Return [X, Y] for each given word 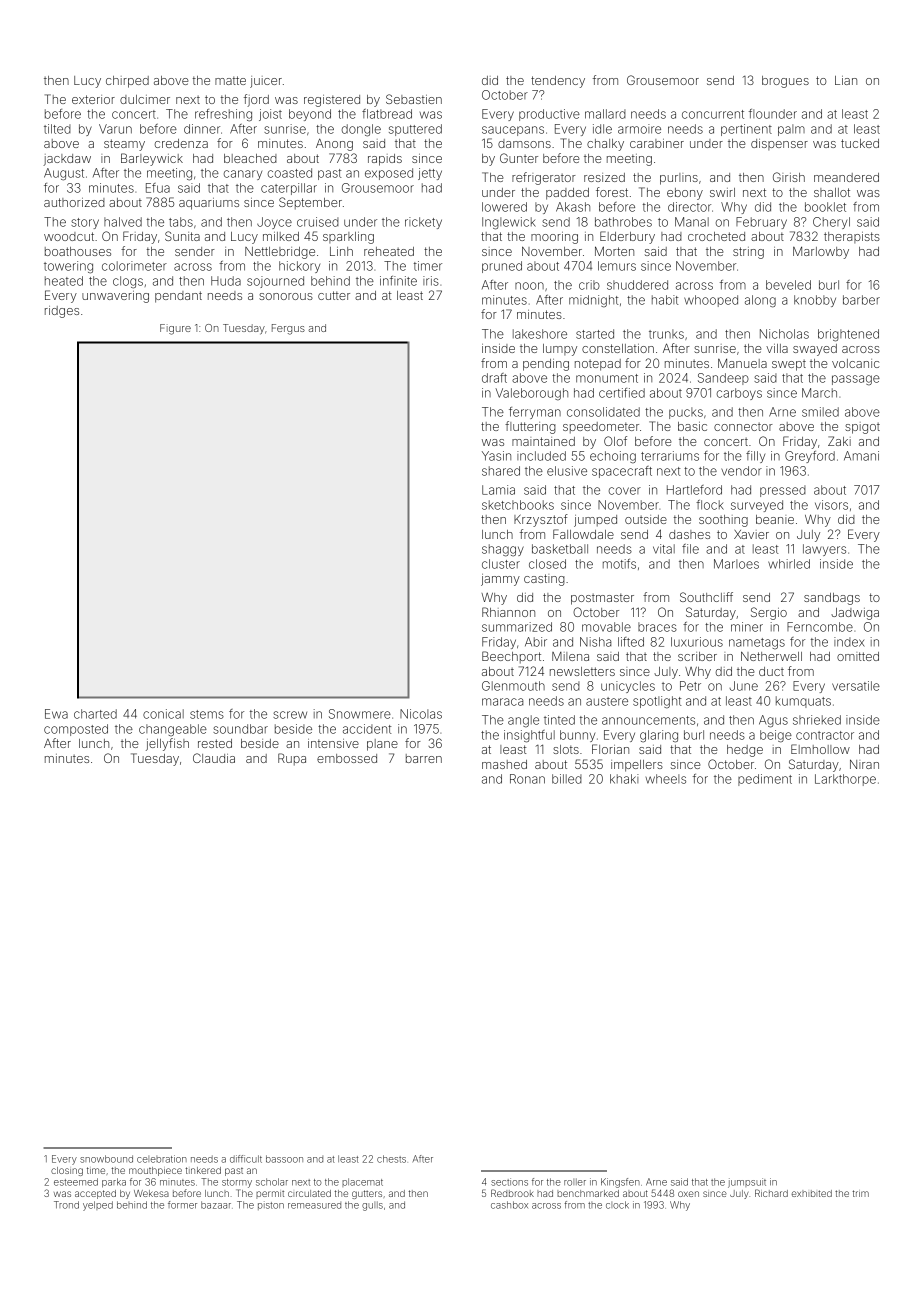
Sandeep [723, 379]
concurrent [713, 114]
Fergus [288, 329]
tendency [558, 82]
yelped [98, 1206]
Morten [614, 251]
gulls [372, 1206]
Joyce [274, 223]
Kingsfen [620, 1183]
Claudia [214, 758]
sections [509, 1182]
